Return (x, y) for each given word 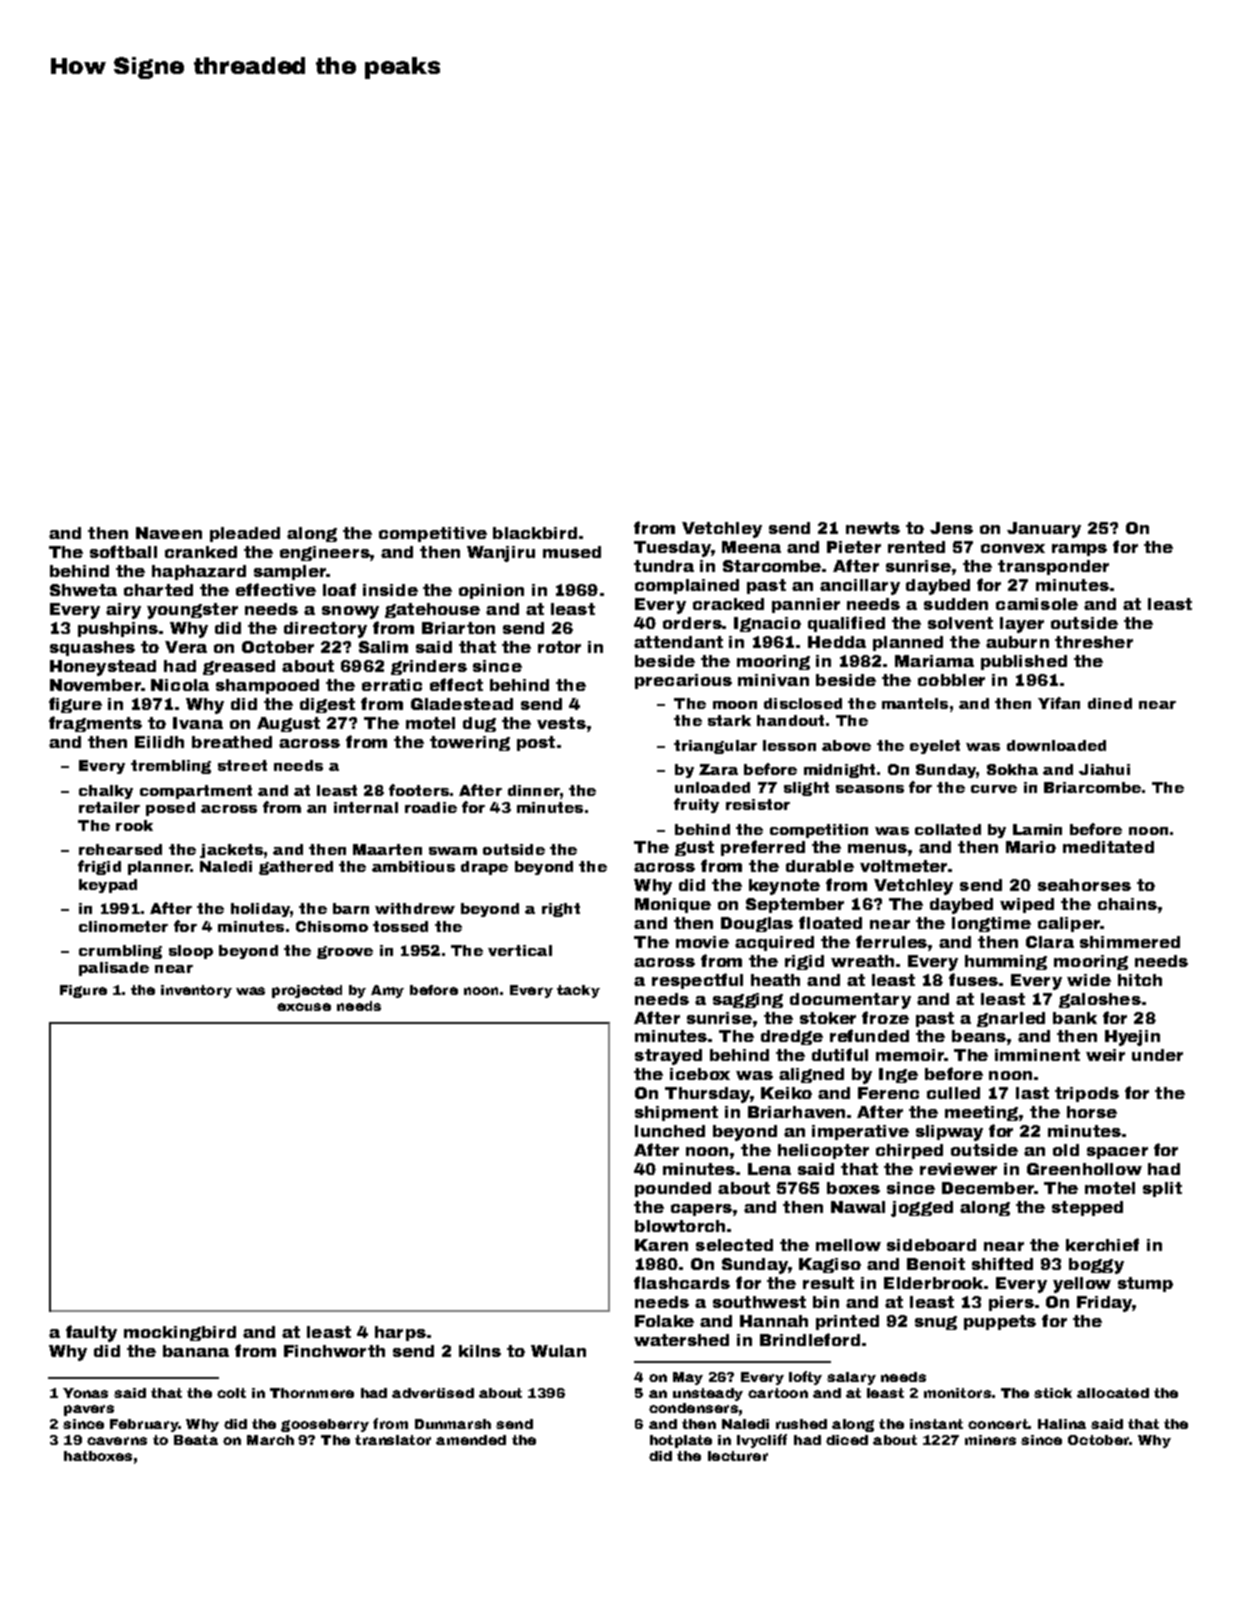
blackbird (535, 533)
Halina (1062, 1424)
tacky (578, 991)
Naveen (169, 533)
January (1044, 530)
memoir (910, 1055)
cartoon (778, 1393)
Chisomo (332, 926)
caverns (117, 1441)
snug (936, 1323)
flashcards (682, 1282)
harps (400, 1333)
